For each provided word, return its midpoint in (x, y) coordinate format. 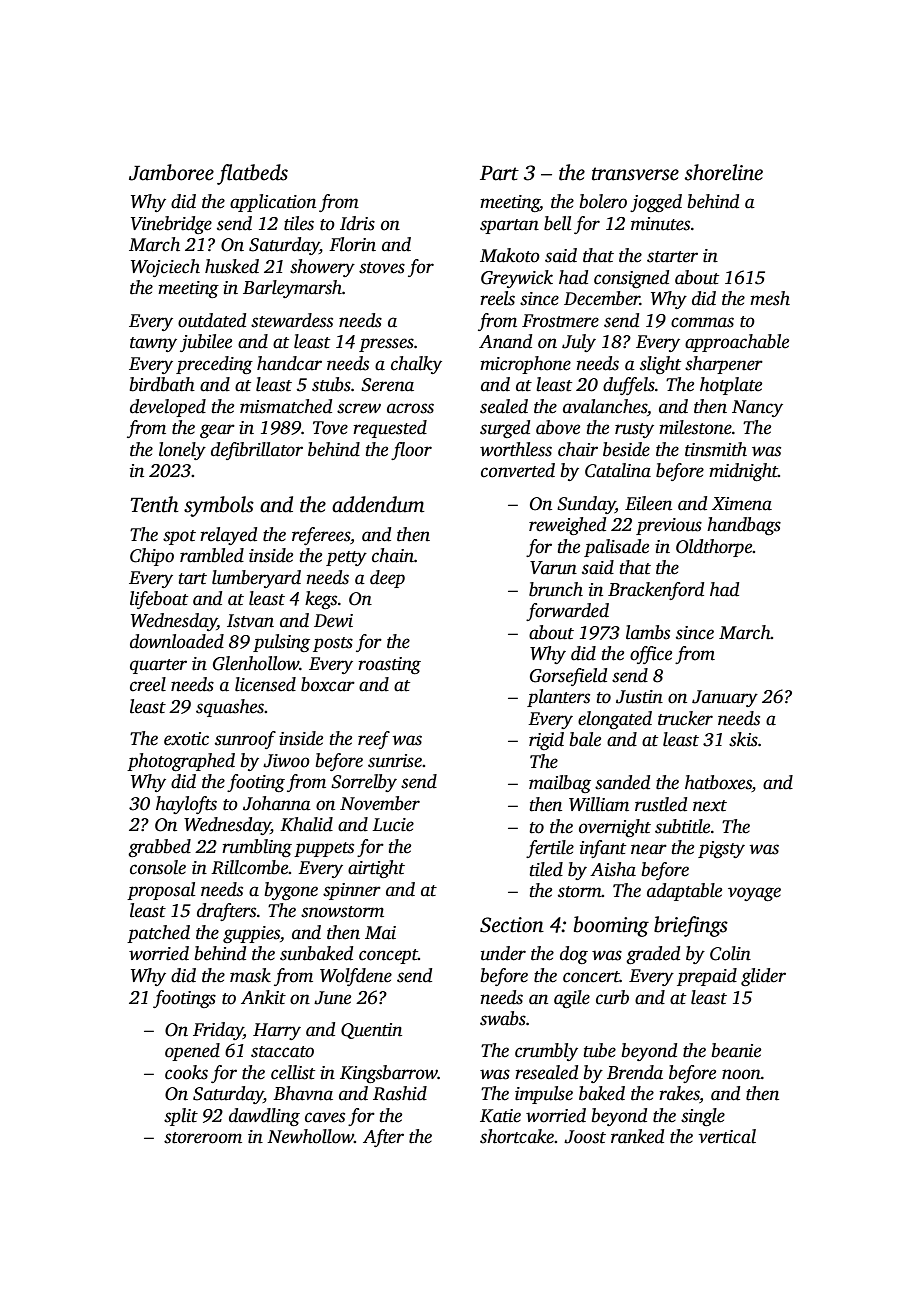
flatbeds (252, 174)
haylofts (186, 805)
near (649, 849)
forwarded (567, 612)
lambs (648, 632)
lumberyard (256, 579)
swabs (503, 1018)
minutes (660, 224)
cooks (186, 1072)
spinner (352, 891)
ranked (637, 1136)
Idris (357, 223)
